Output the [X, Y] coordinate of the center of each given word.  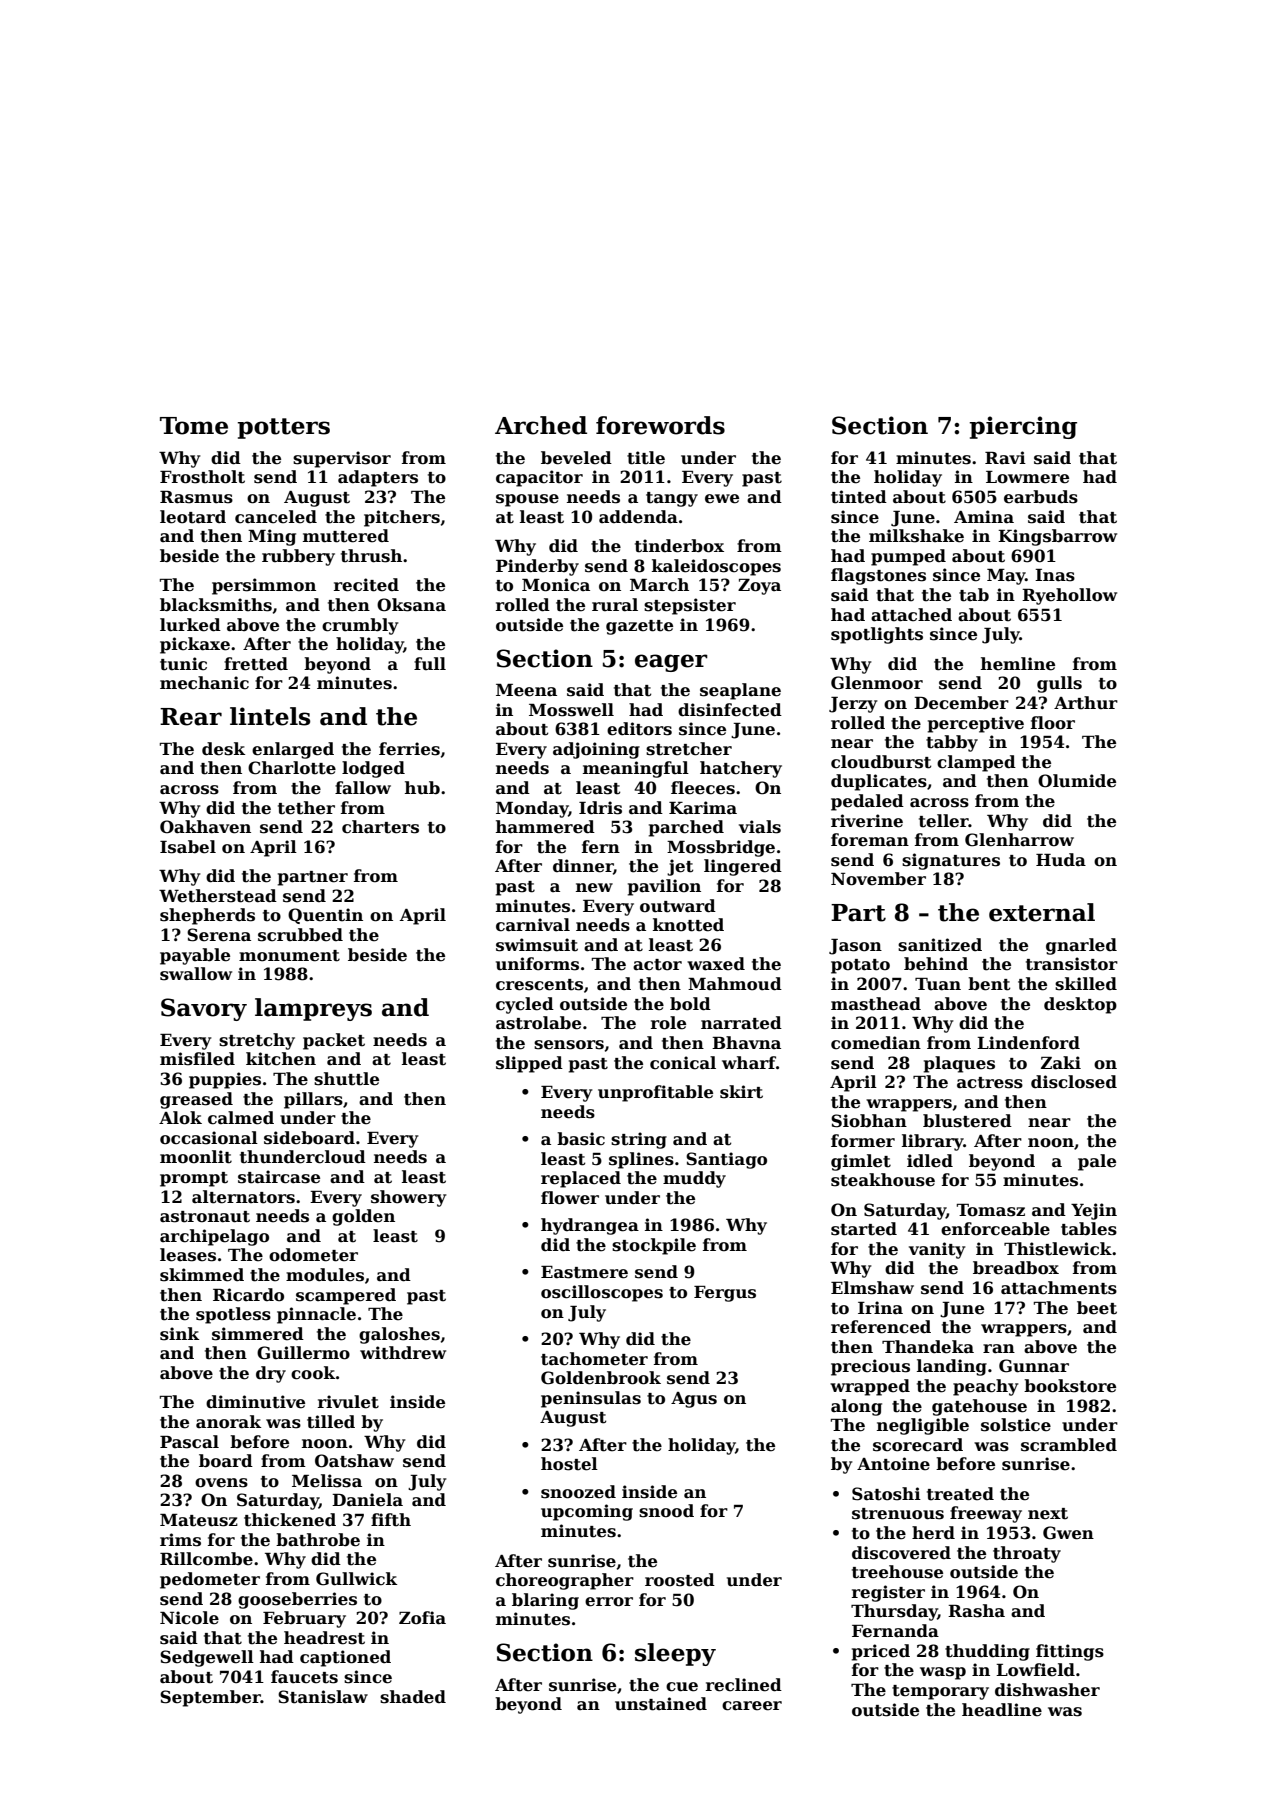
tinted [859, 497]
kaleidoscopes [716, 567]
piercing [1023, 427]
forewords [660, 425]
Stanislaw [323, 1697]
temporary [940, 1692]
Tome [194, 426]
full [430, 663]
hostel [569, 1464]
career [752, 1706]
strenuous [898, 1514]
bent [989, 984]
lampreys [313, 1009]
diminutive [255, 1402]
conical [683, 1063]
